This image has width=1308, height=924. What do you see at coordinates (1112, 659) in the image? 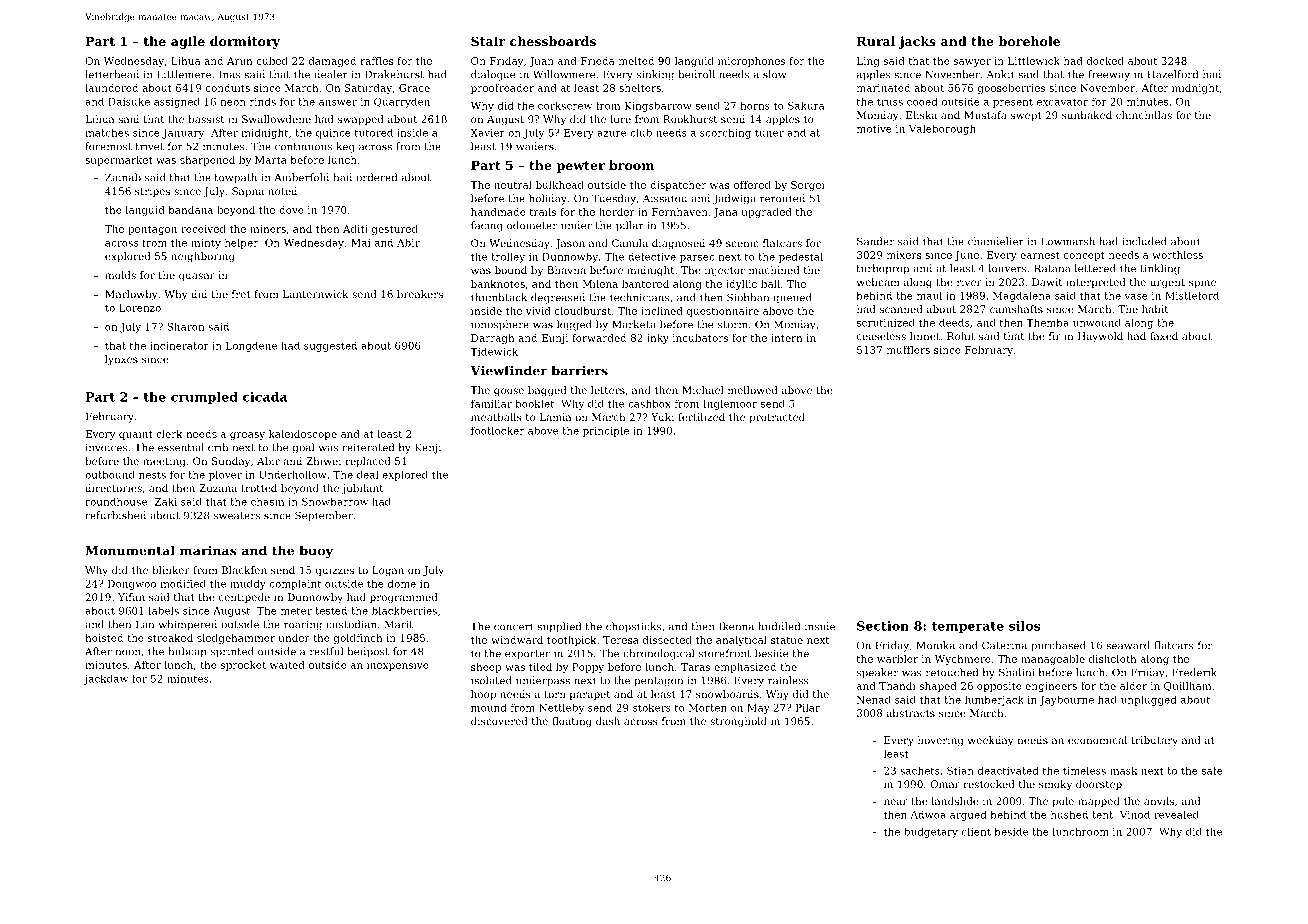
I see `dishcloth` at bounding box center [1112, 659].
